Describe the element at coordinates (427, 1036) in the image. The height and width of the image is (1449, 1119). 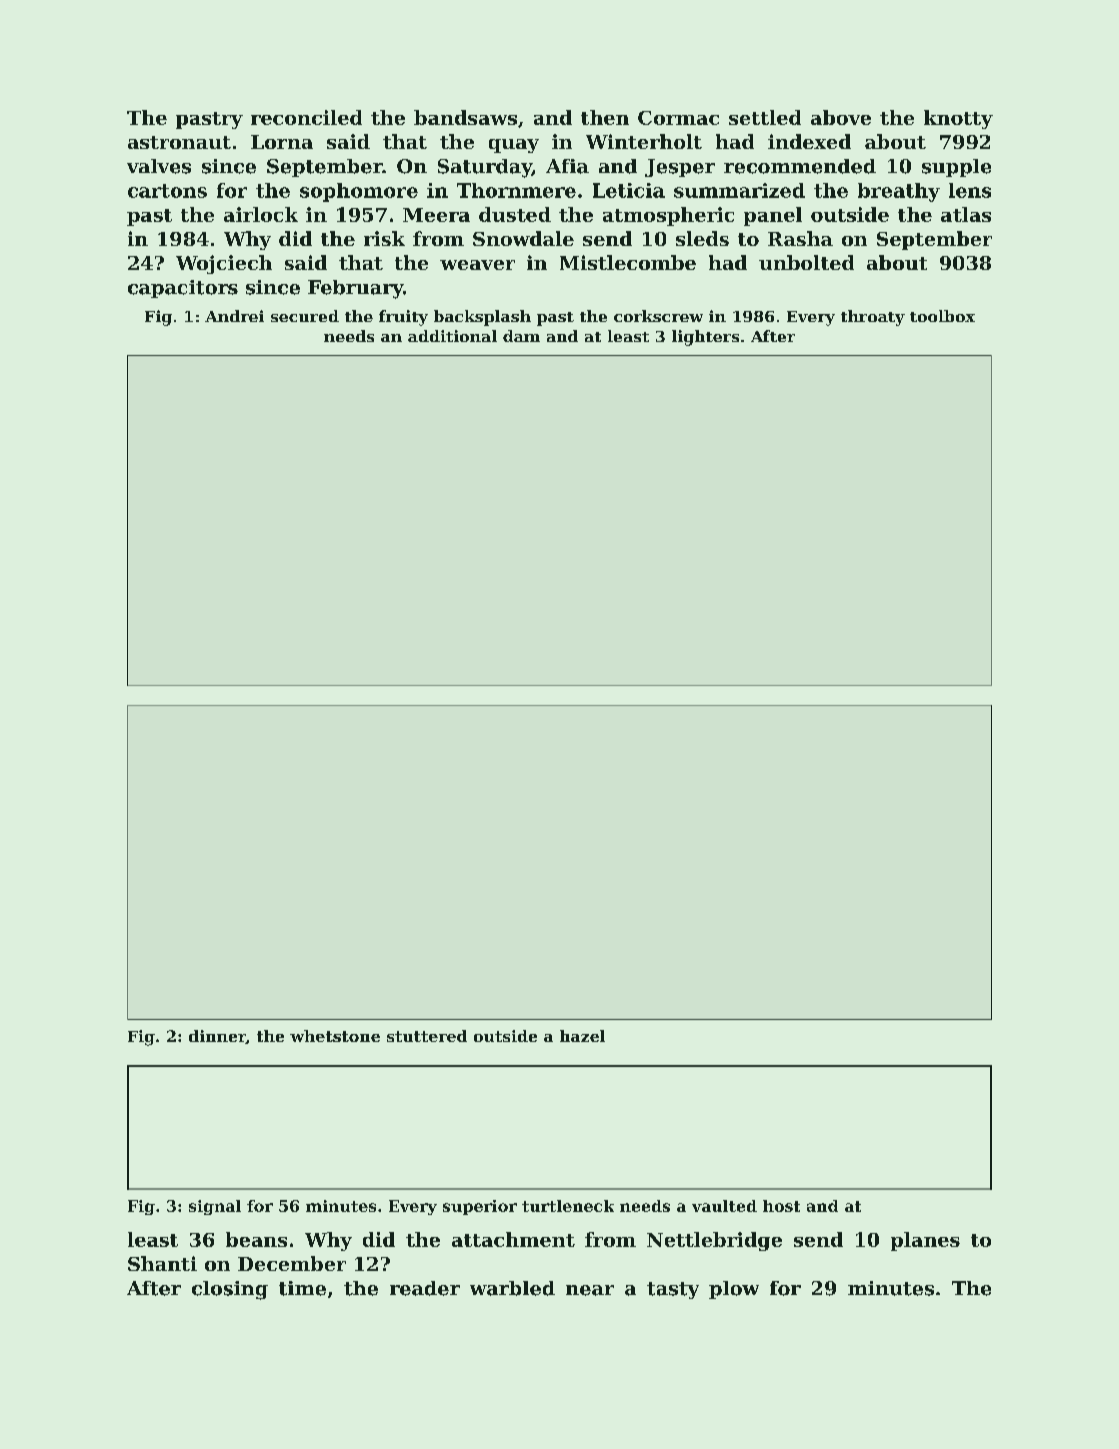
I see `stuttered` at that location.
